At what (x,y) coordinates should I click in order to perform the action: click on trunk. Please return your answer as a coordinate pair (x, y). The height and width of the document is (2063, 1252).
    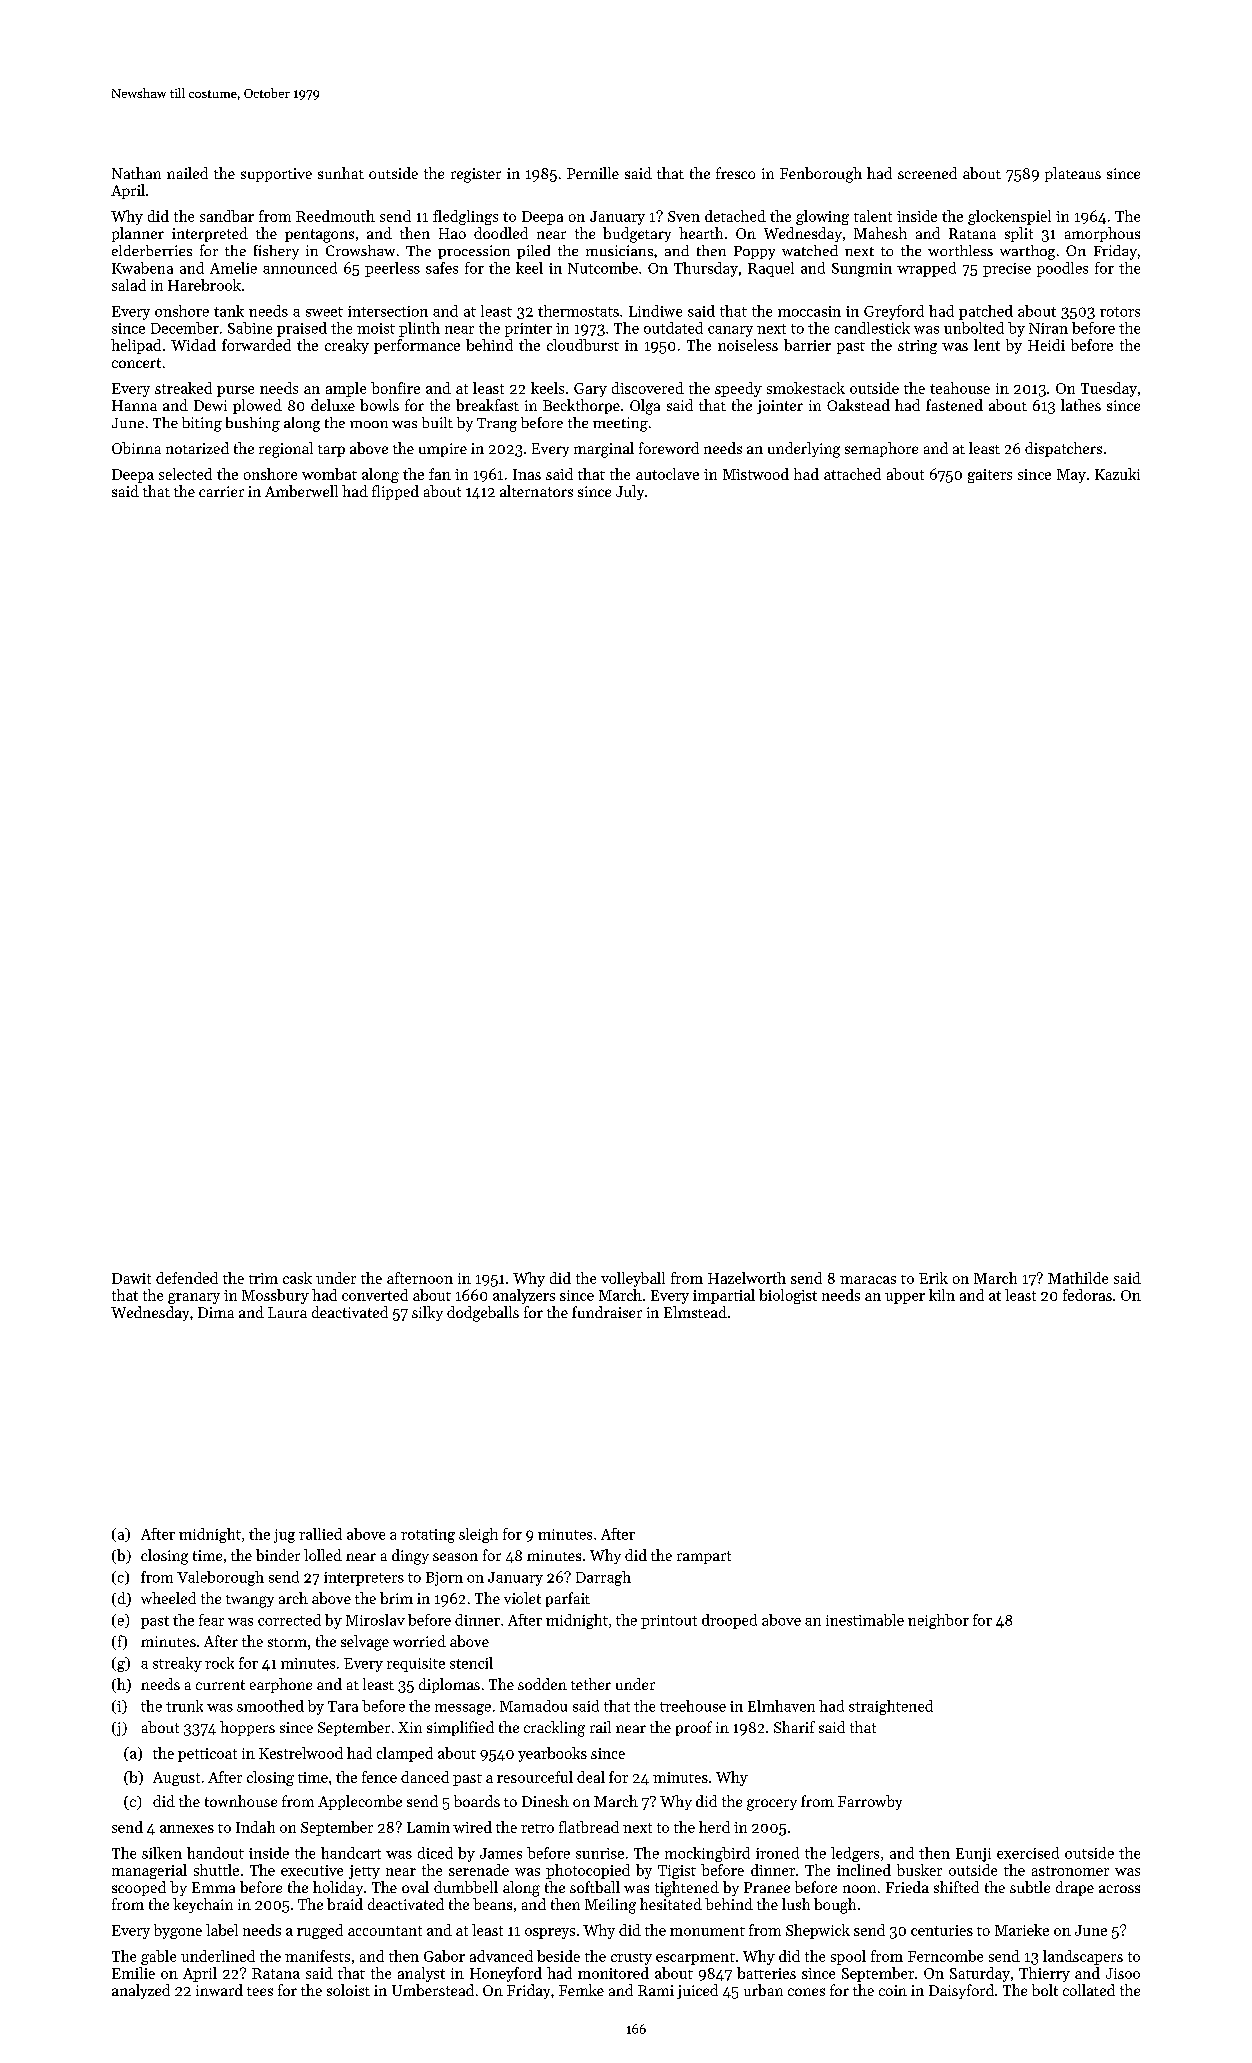
    Looking at the image, I should click on (184, 1706).
